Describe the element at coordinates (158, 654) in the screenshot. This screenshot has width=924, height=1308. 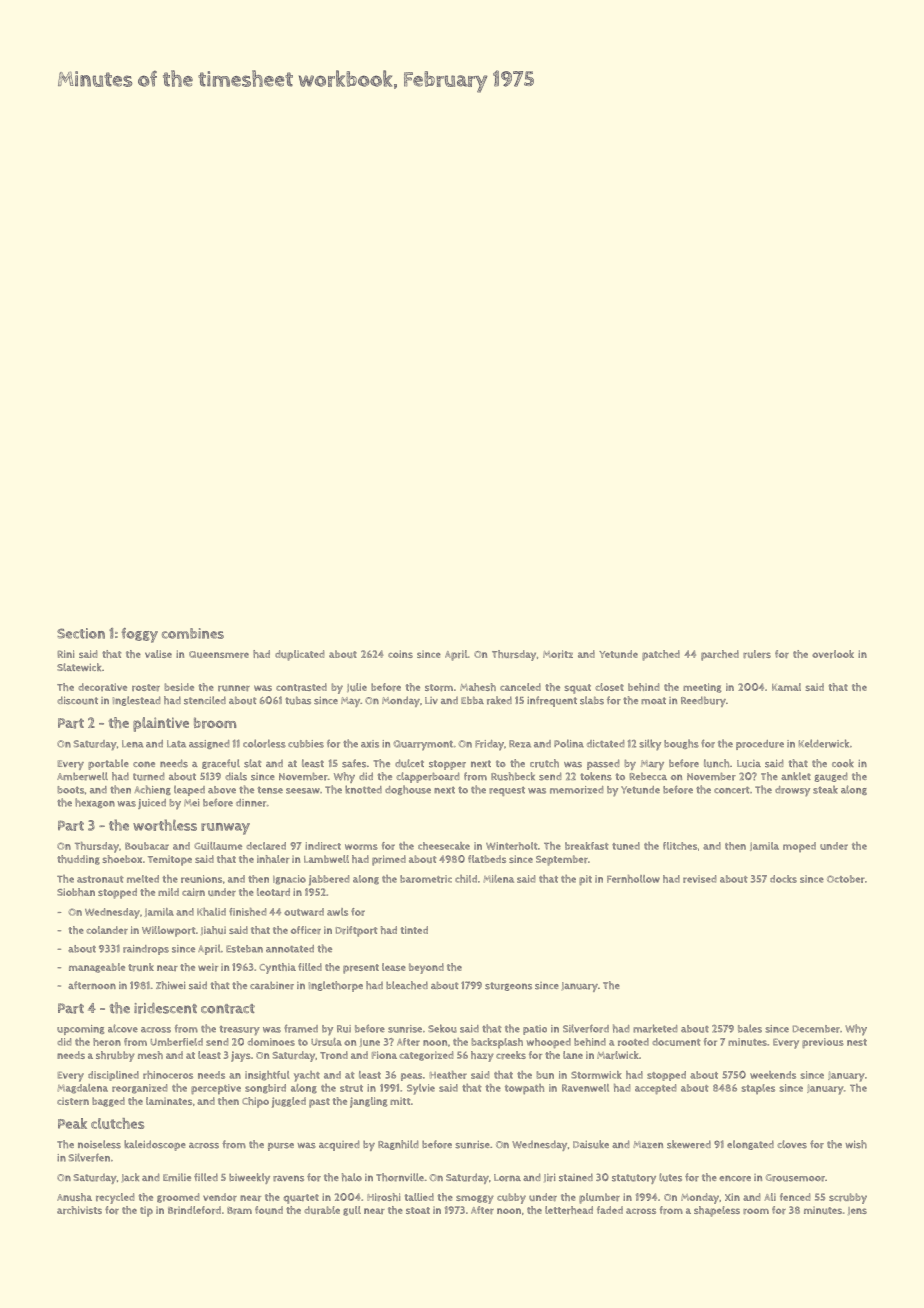
I see `valise` at that location.
